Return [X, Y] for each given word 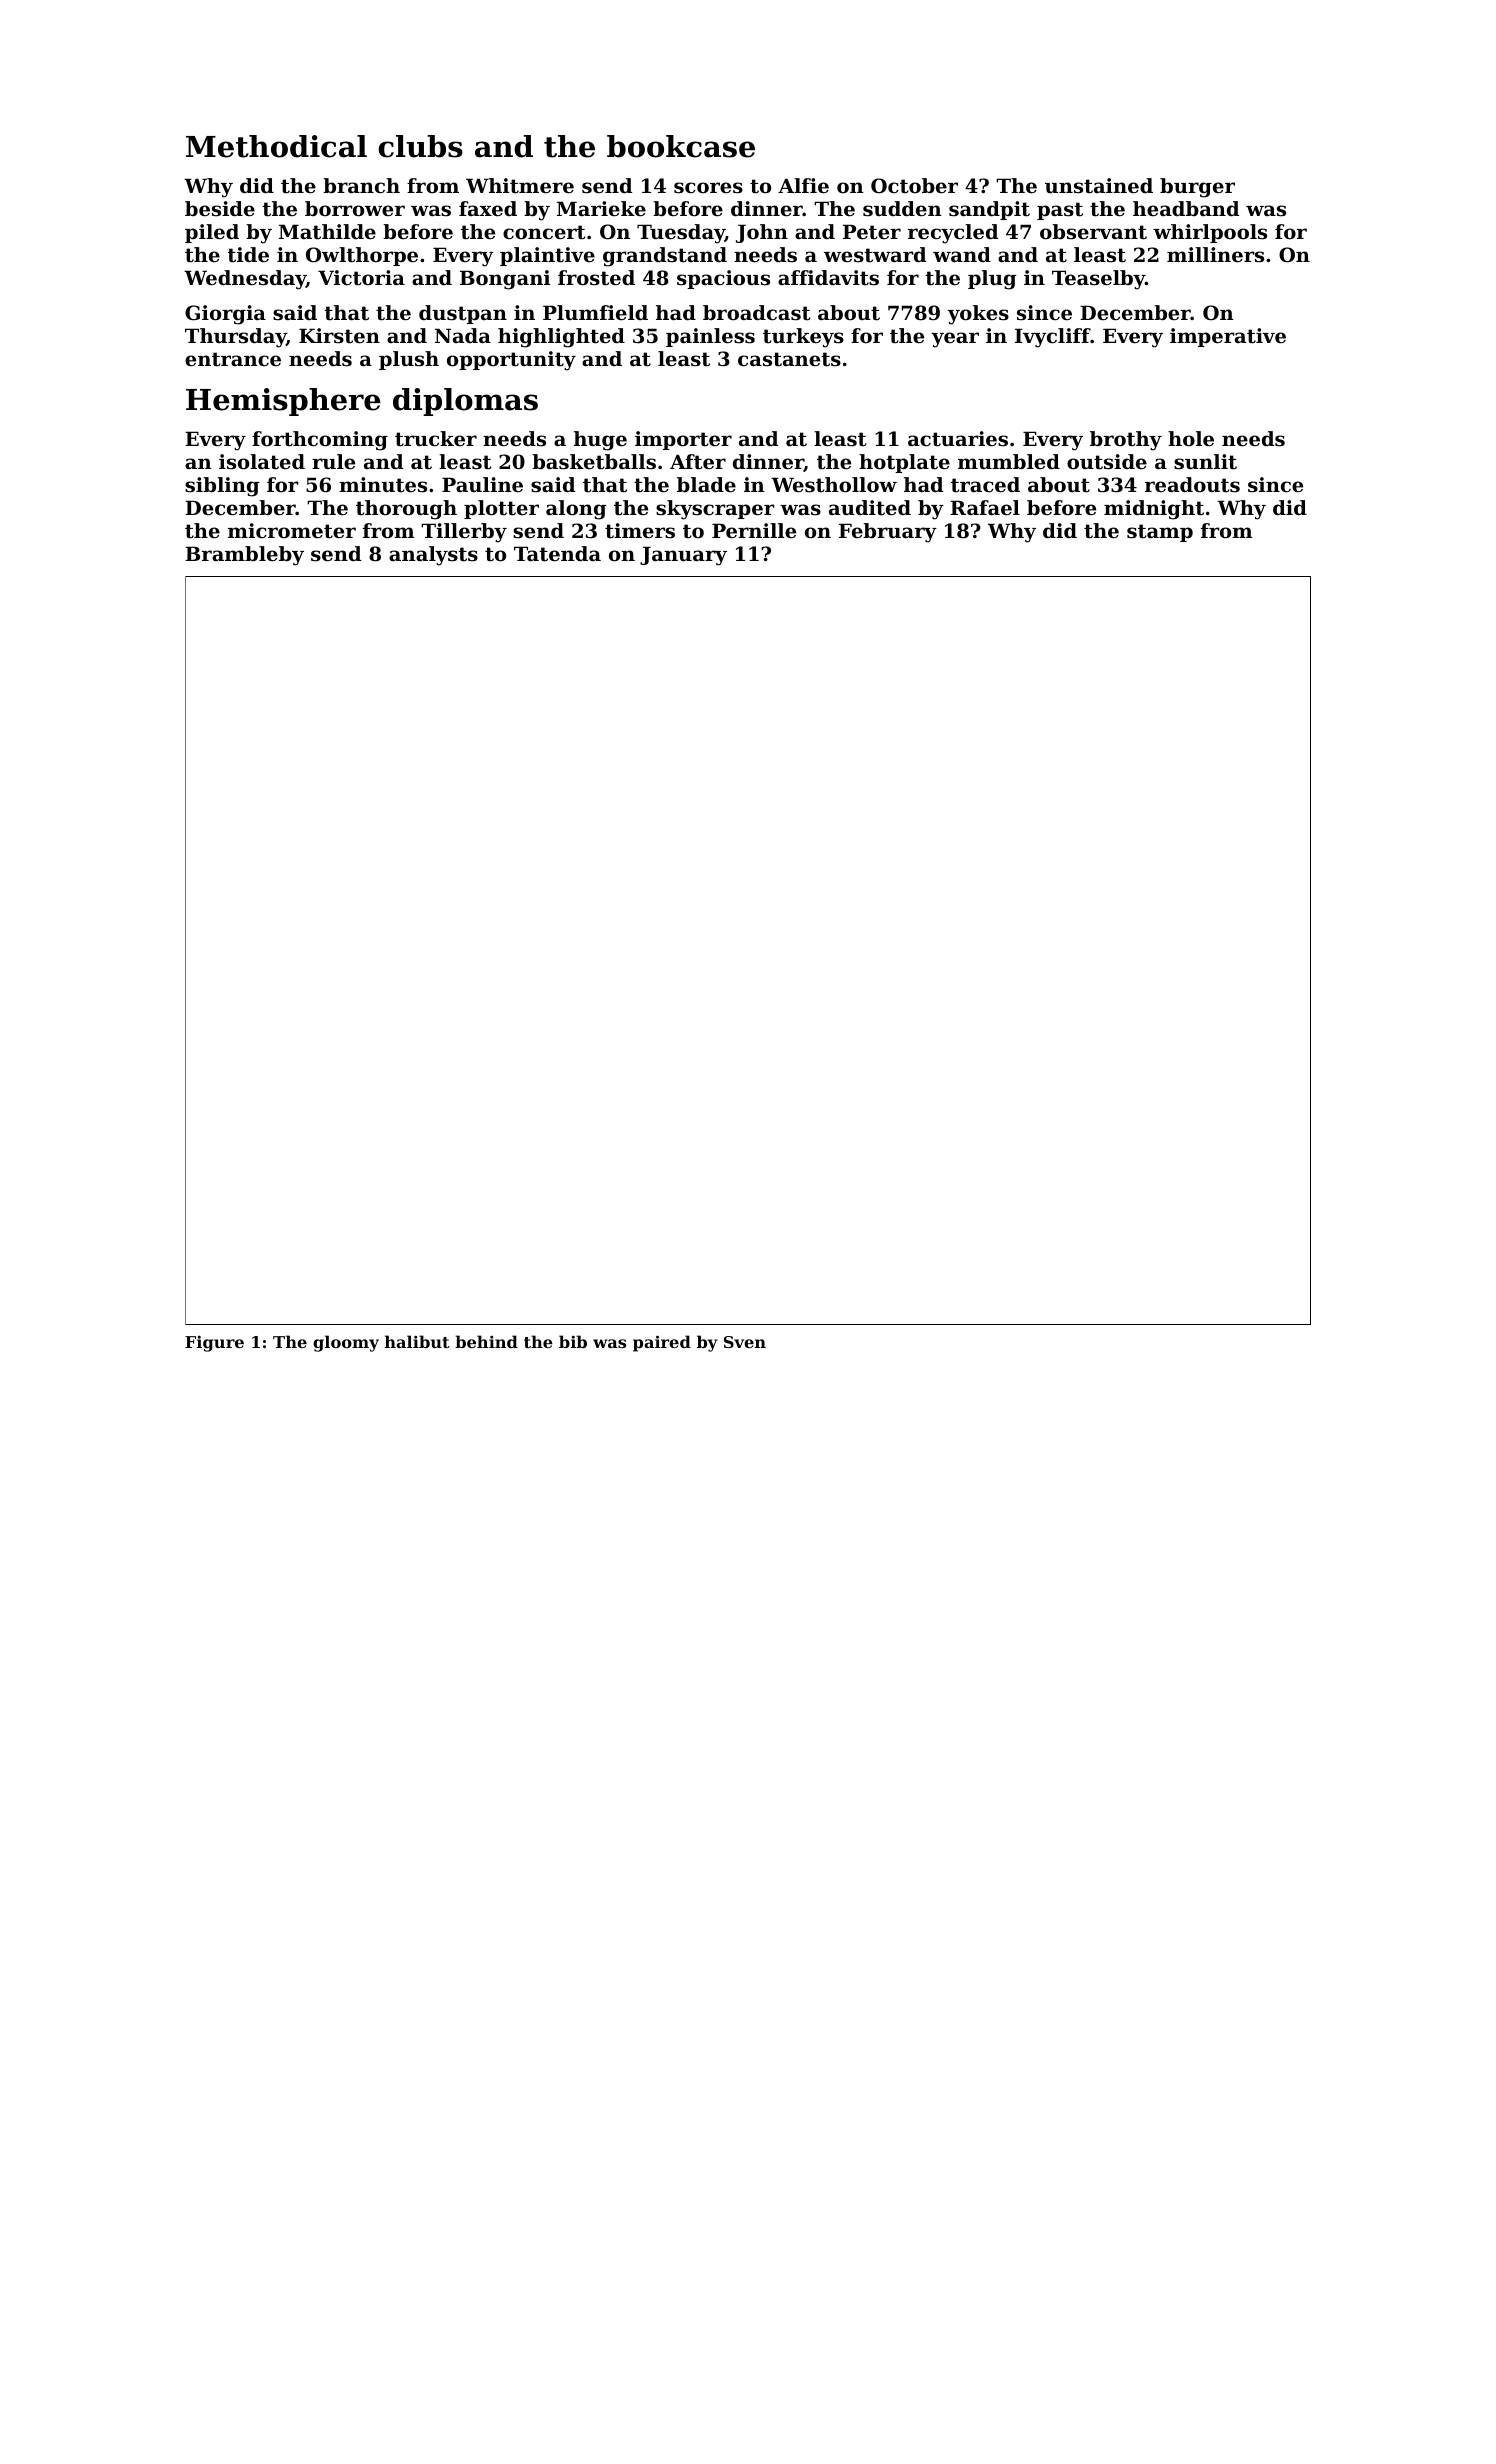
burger [1197, 188]
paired [662, 1343]
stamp [1160, 533]
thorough [406, 510]
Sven [745, 1342]
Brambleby [244, 556]
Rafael [985, 508]
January [683, 556]
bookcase [681, 146]
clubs [420, 146]
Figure [214, 1343]
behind [486, 1341]
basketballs [594, 462]
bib [573, 1341]
